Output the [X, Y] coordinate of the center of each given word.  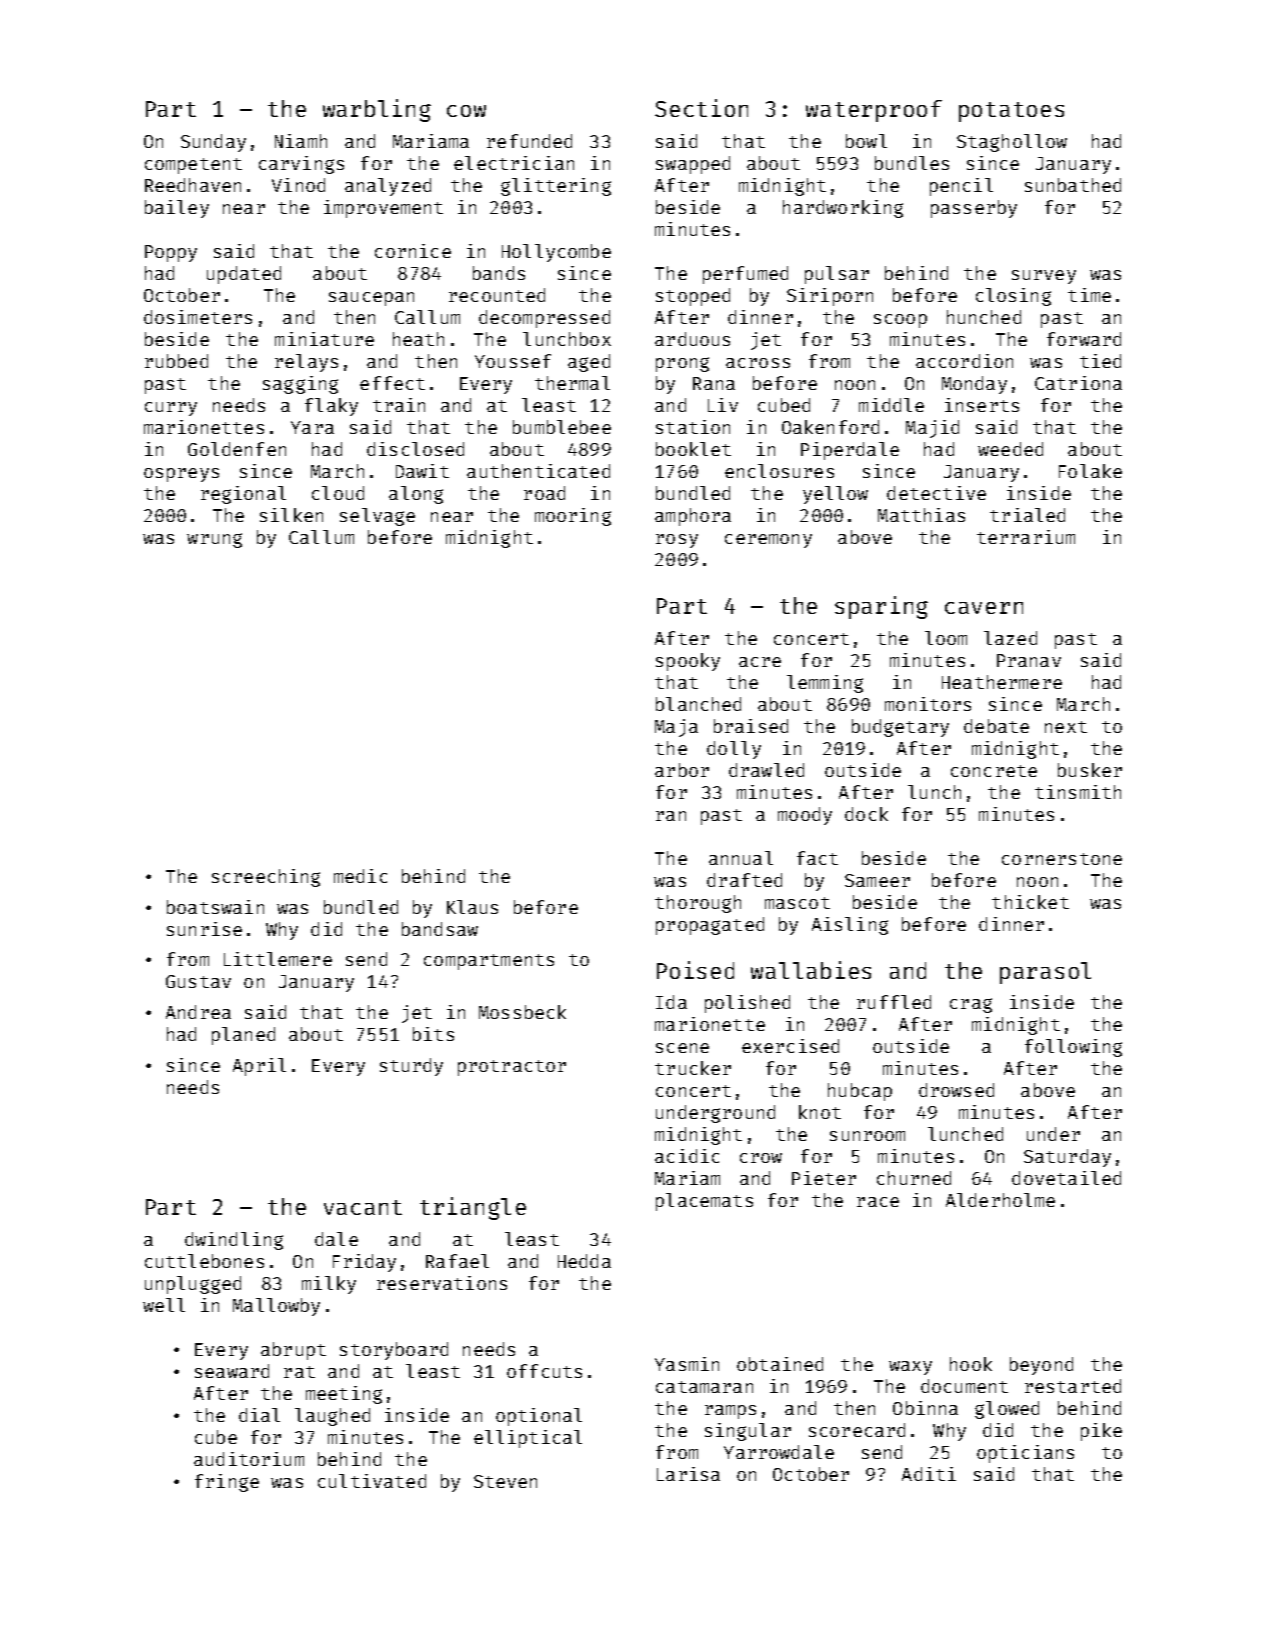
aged [589, 363]
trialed [1027, 515]
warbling [377, 110]
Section [701, 108]
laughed [332, 1417]
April [259, 1067]
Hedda [584, 1261]
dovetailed [1066, 1178]
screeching [266, 878]
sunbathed [1073, 185]
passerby [974, 209]
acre [760, 662]
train [399, 405]
